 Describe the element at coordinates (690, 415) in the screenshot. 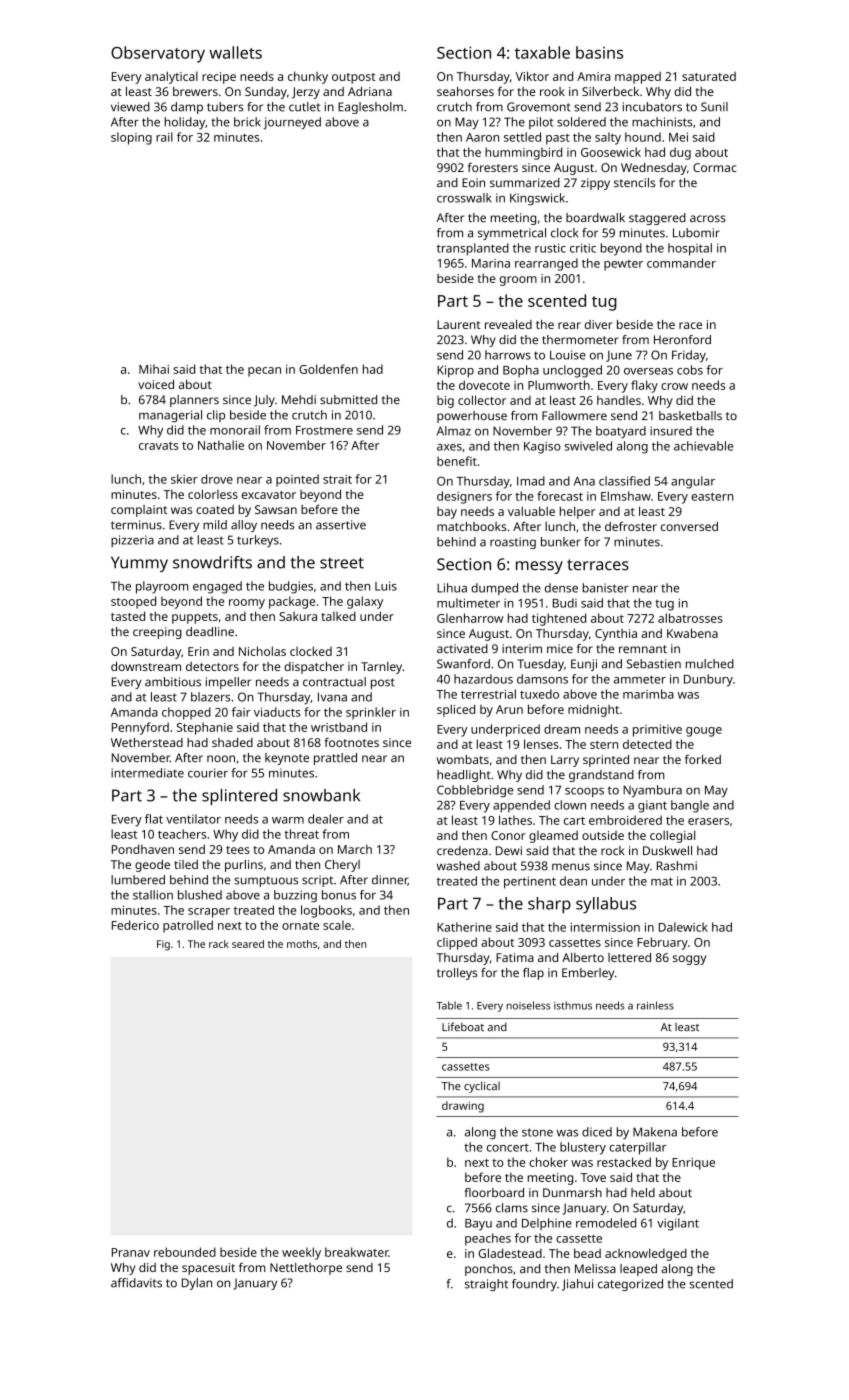

I see `basketballs` at that location.
